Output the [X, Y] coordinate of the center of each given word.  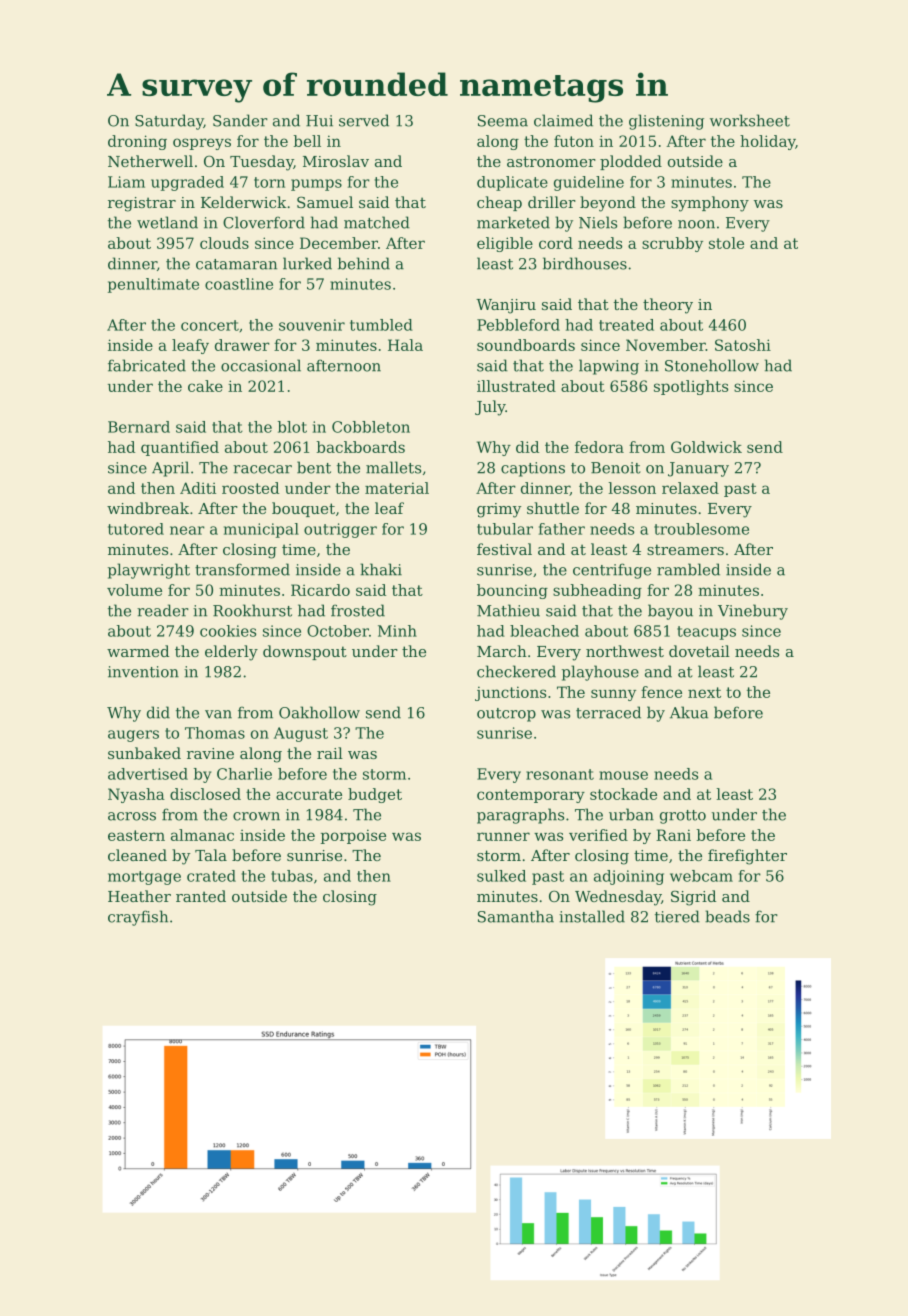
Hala [405, 345]
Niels [598, 222]
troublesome [701, 529]
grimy [499, 510]
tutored [136, 529]
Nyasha [136, 795]
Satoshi [743, 345]
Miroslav [336, 161]
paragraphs [520, 816]
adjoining [629, 877]
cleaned [137, 855]
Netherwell [150, 161]
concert [210, 325]
